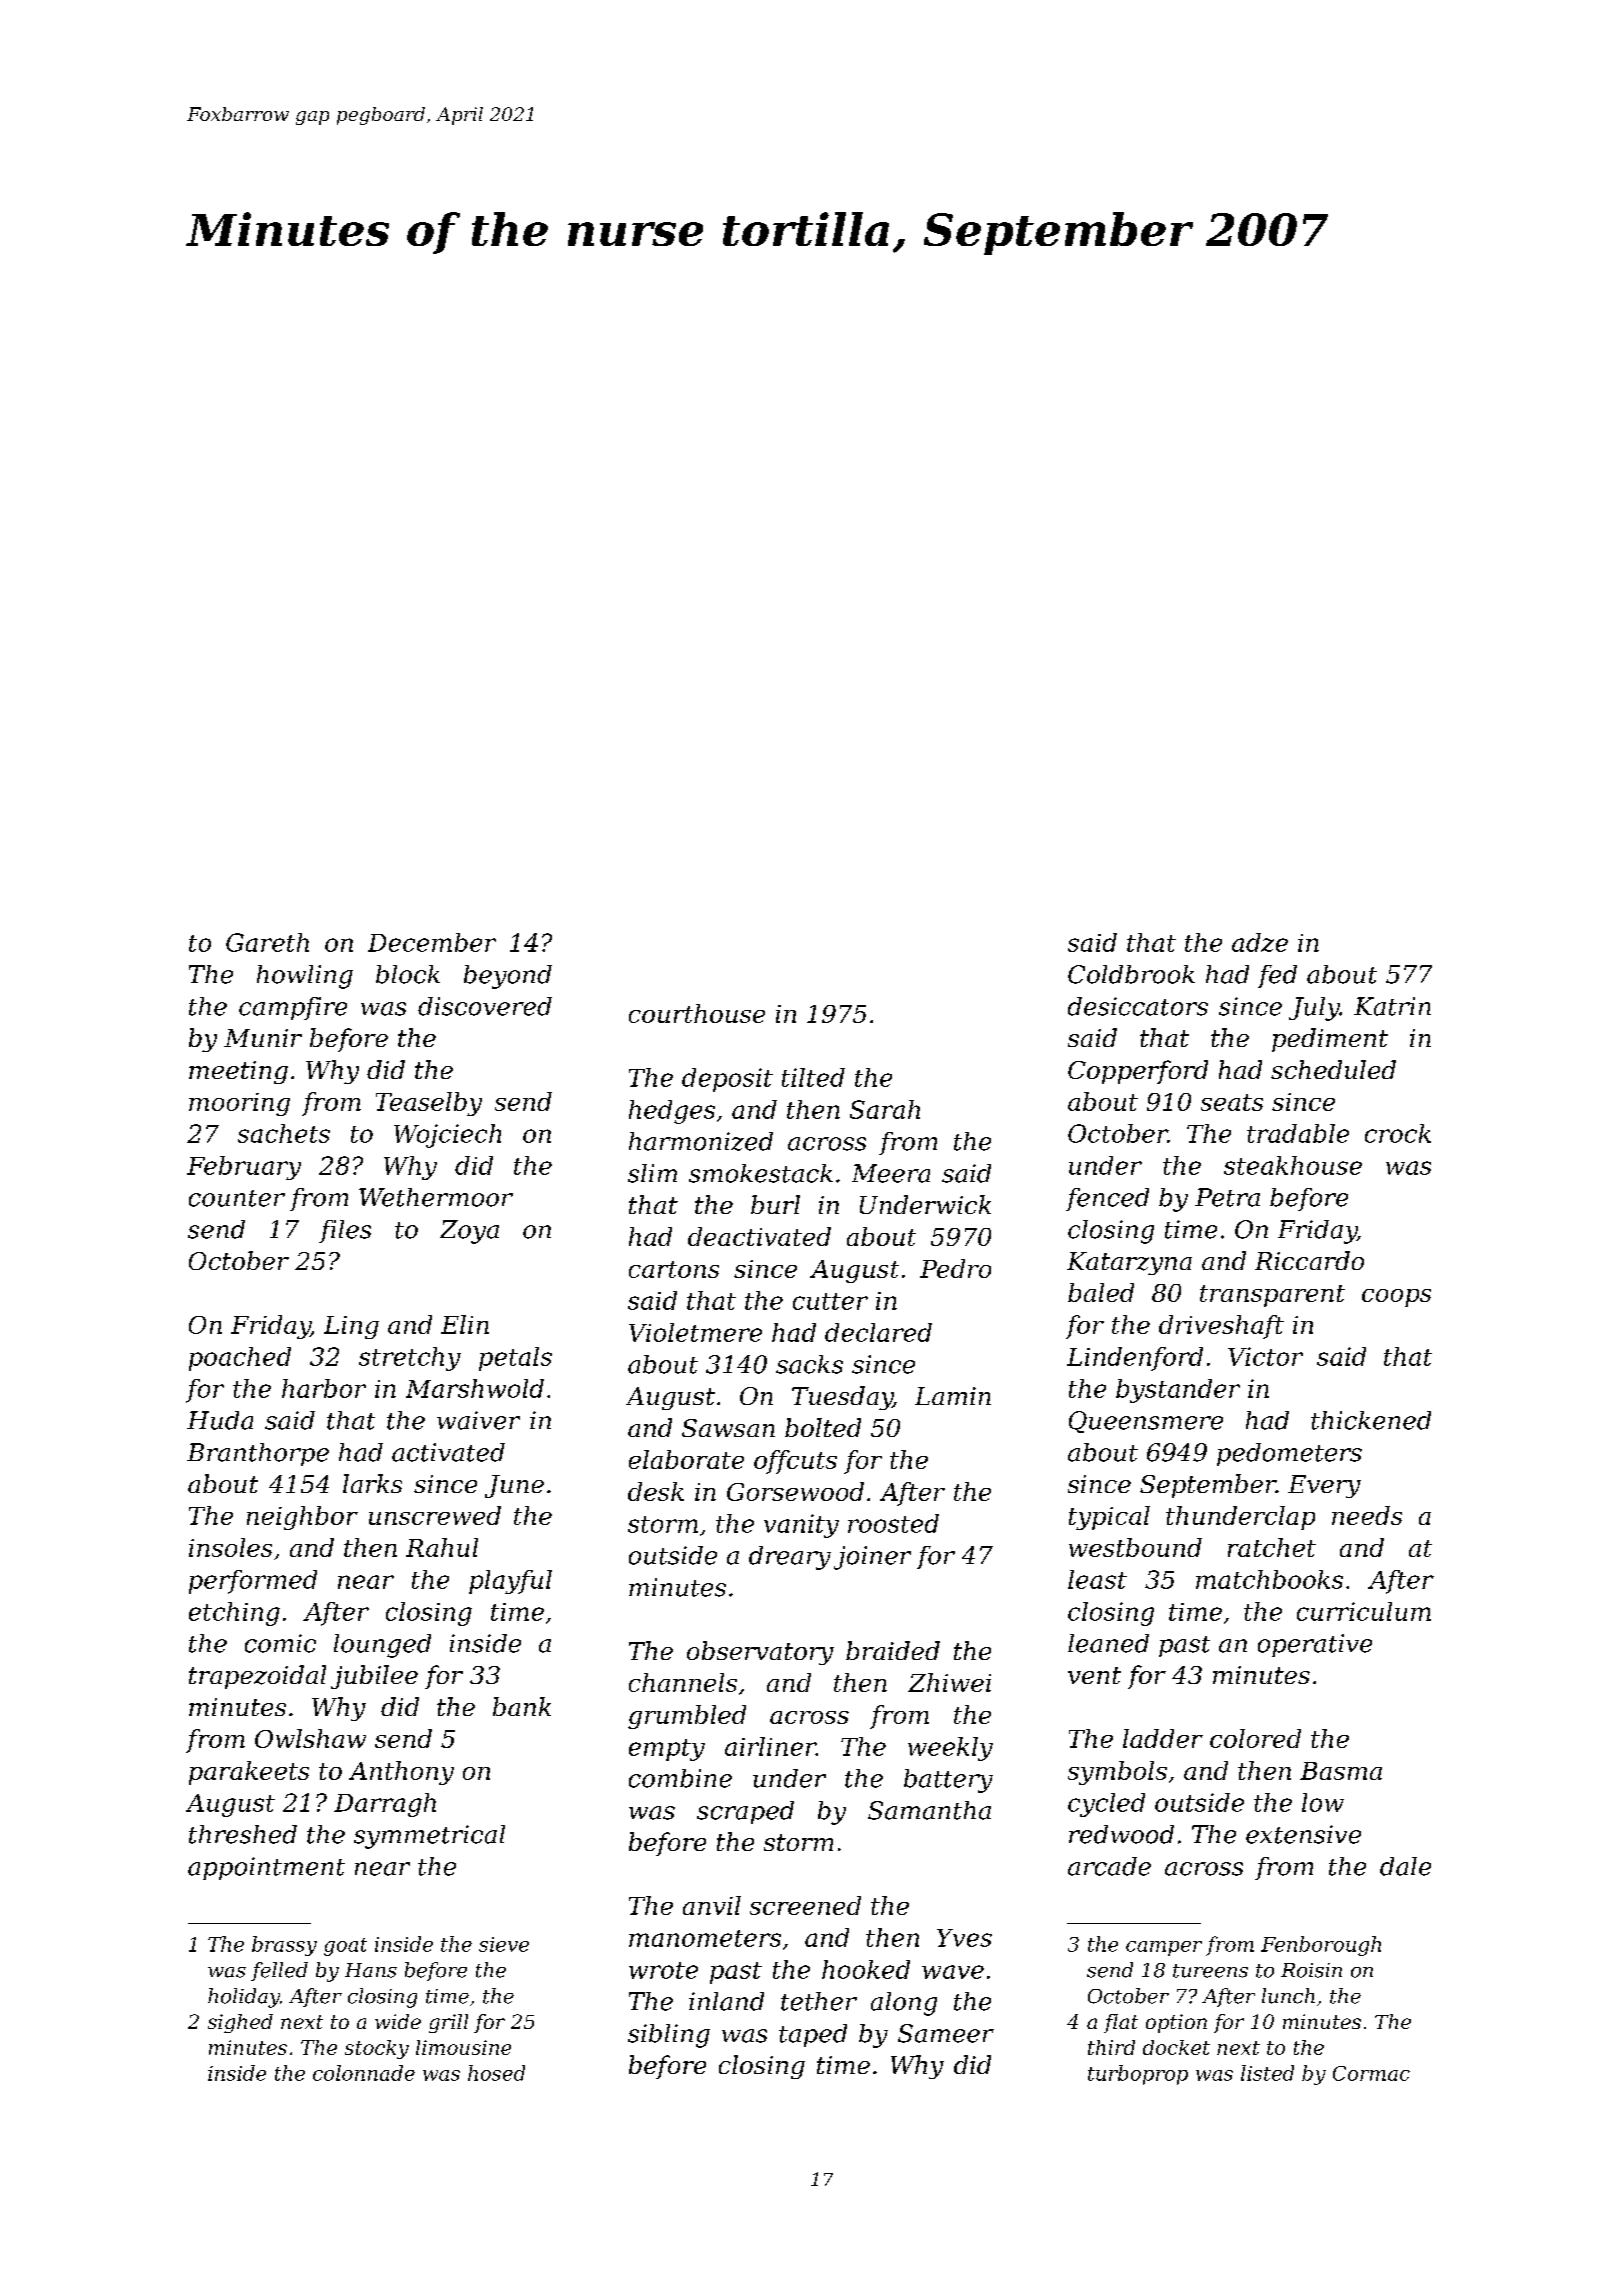  I want to click on pedometers, so click(1289, 1454).
